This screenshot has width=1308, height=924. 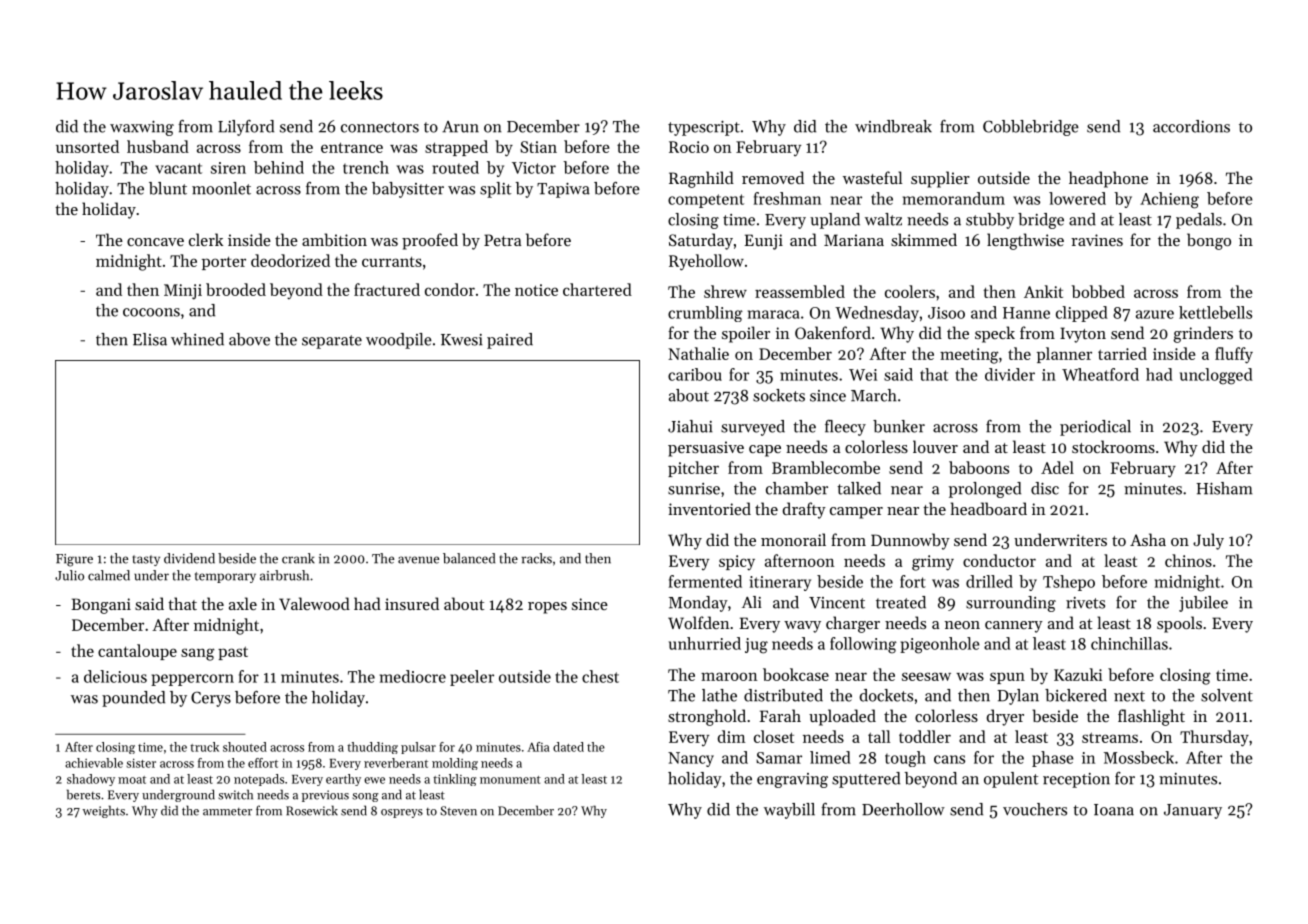 I want to click on avenue, so click(x=418, y=560).
